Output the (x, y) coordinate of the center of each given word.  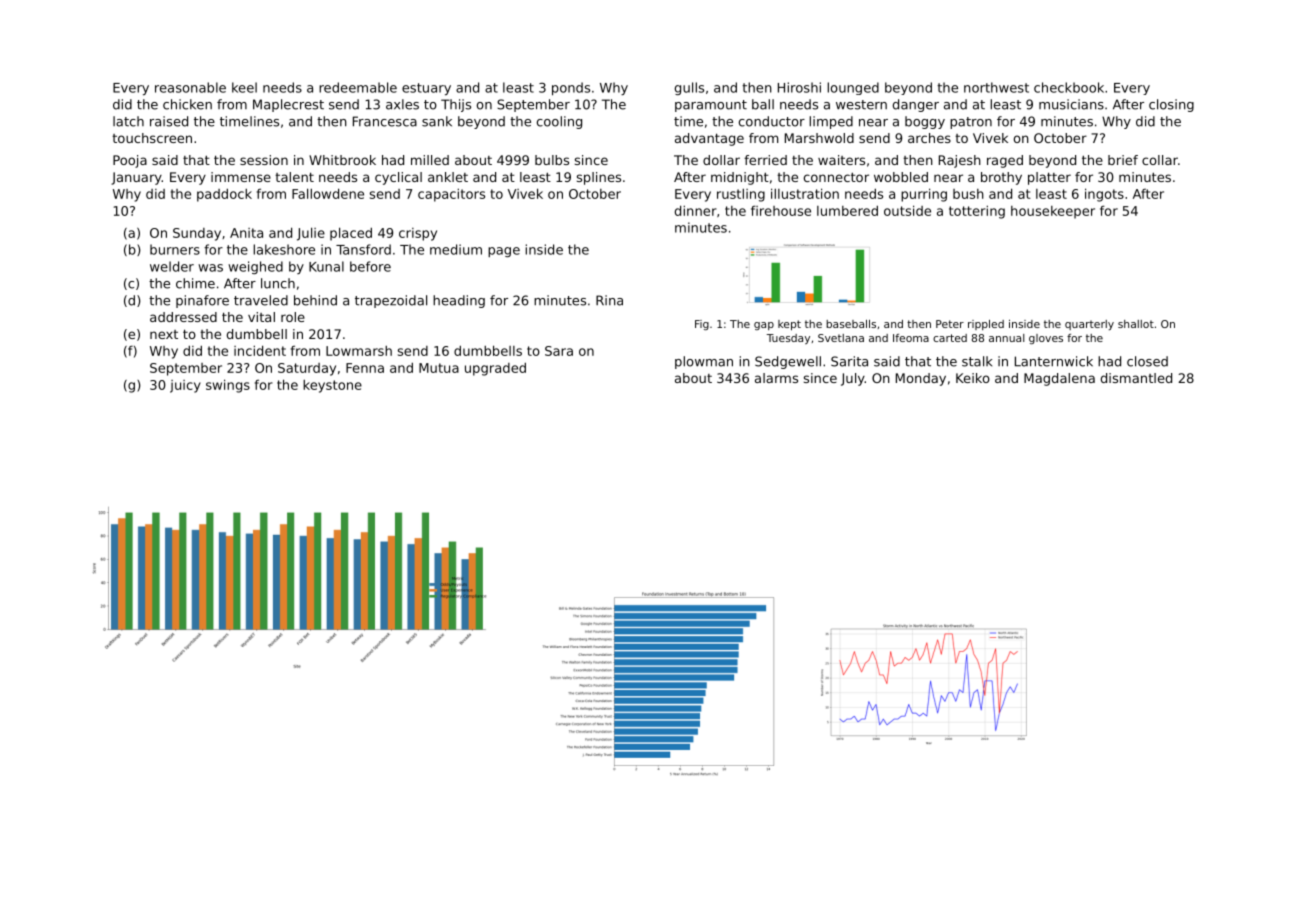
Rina (609, 300)
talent (294, 177)
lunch (278, 283)
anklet (448, 177)
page (504, 252)
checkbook (1069, 87)
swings (228, 386)
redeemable (358, 87)
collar (1160, 160)
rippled (986, 325)
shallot (1136, 324)
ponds (571, 89)
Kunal (326, 266)
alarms (776, 378)
